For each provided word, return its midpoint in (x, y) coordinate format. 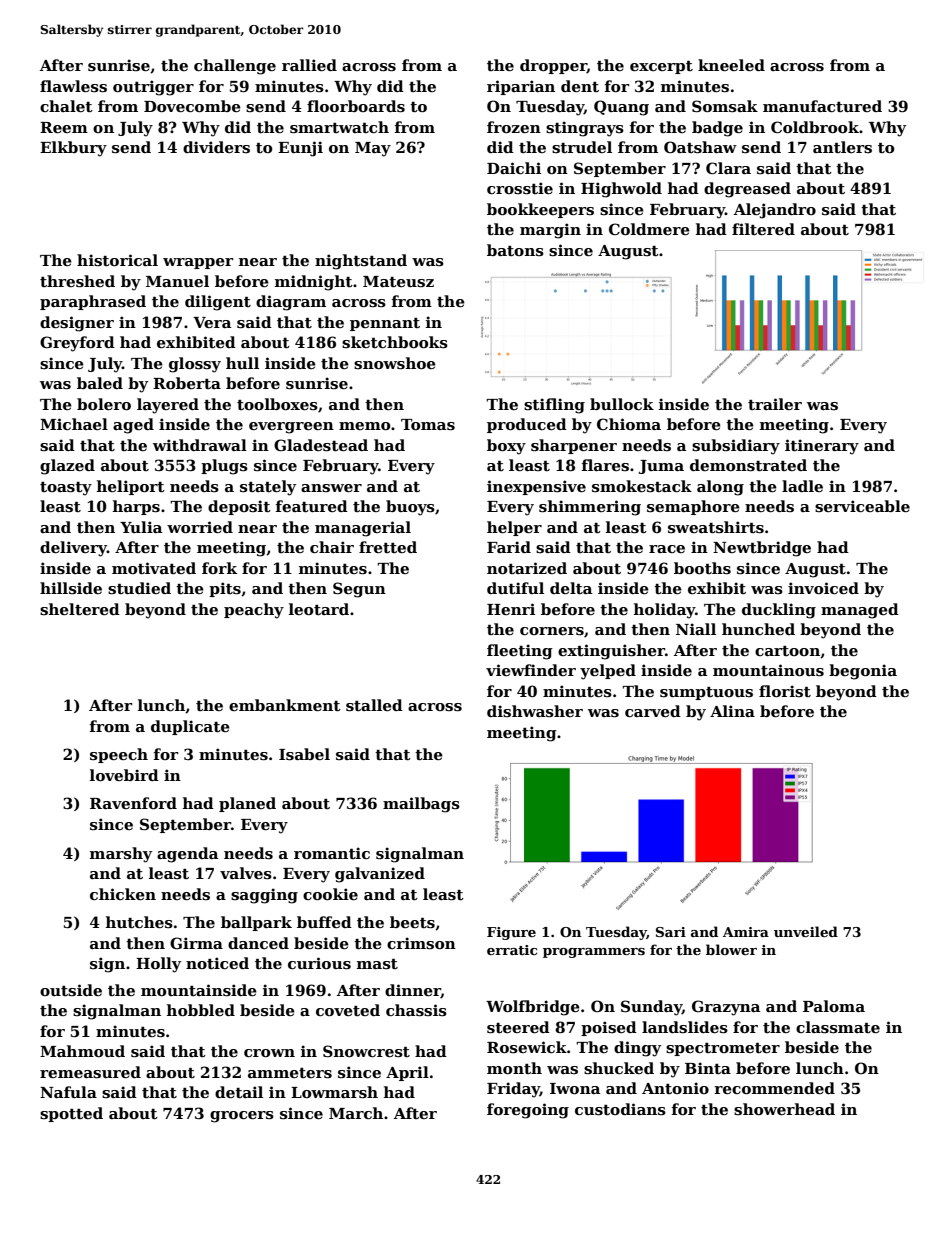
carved (653, 711)
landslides (685, 1027)
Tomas (428, 425)
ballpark (256, 923)
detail (239, 1092)
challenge (235, 67)
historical (117, 260)
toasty (66, 489)
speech (119, 755)
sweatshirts (716, 527)
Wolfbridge (533, 1008)
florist (785, 691)
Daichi (514, 168)
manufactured (822, 106)
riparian (521, 87)
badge (717, 129)
